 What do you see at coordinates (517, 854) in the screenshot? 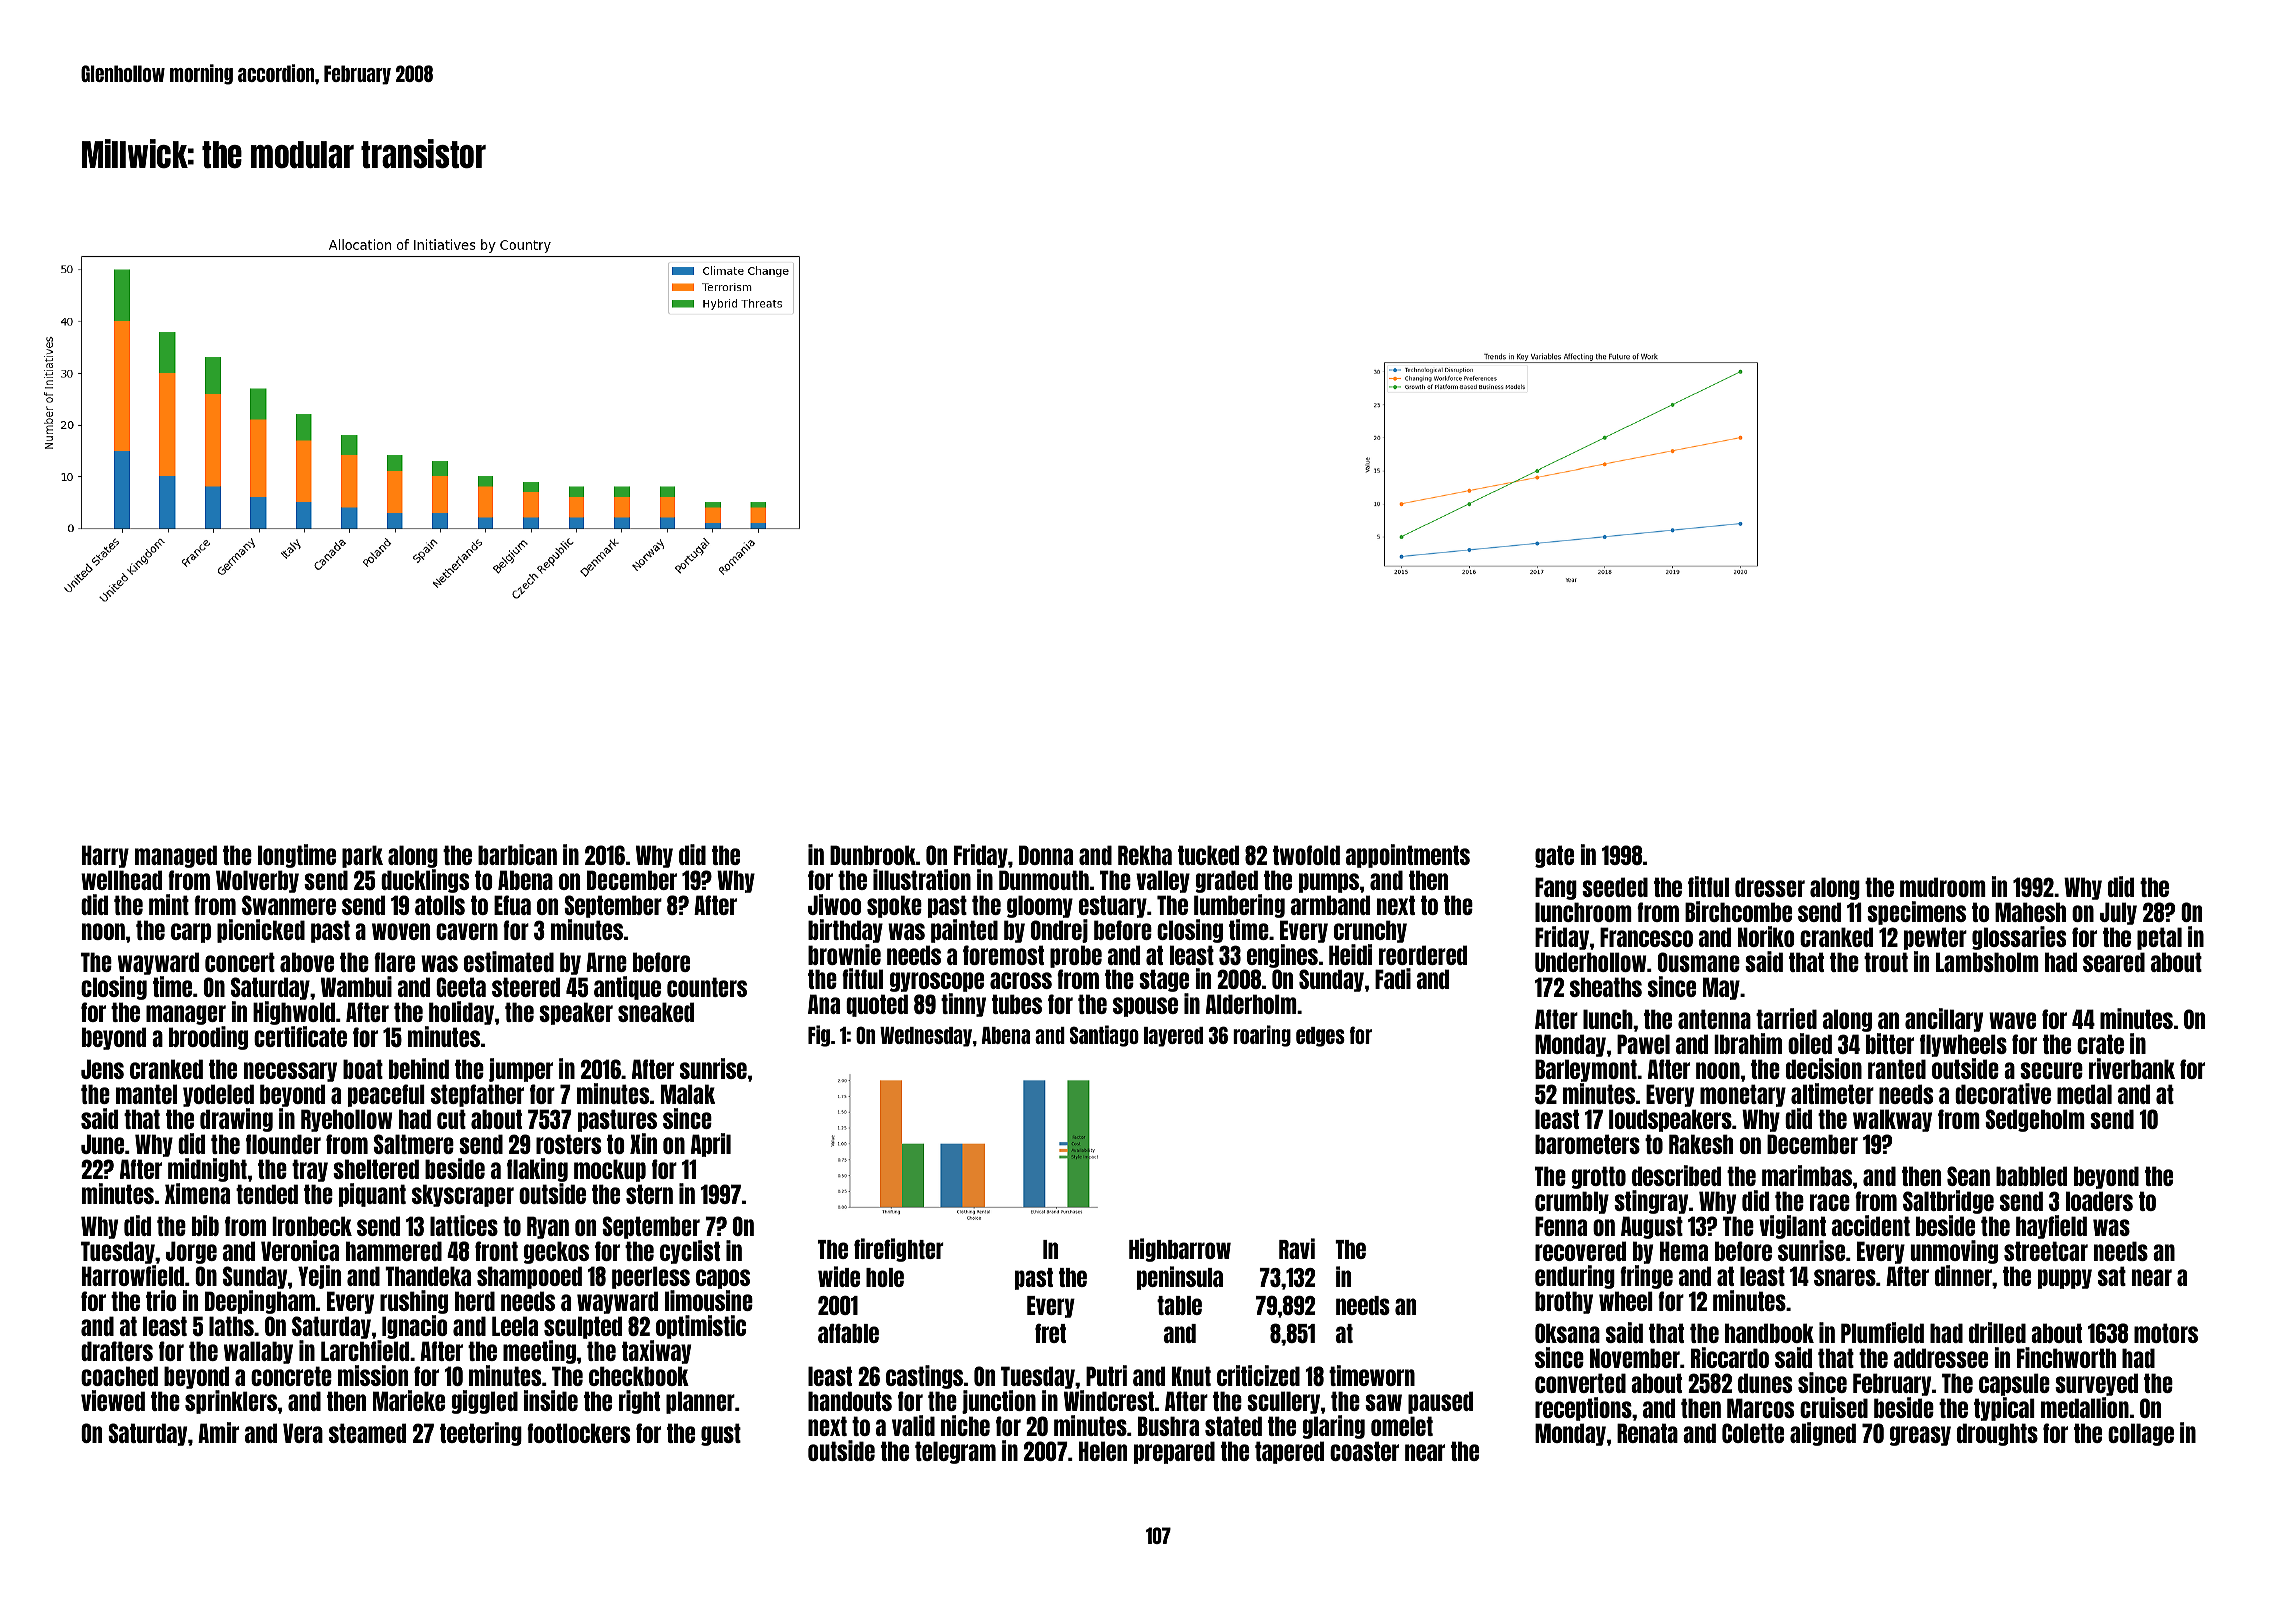
I see `barbican` at bounding box center [517, 854].
